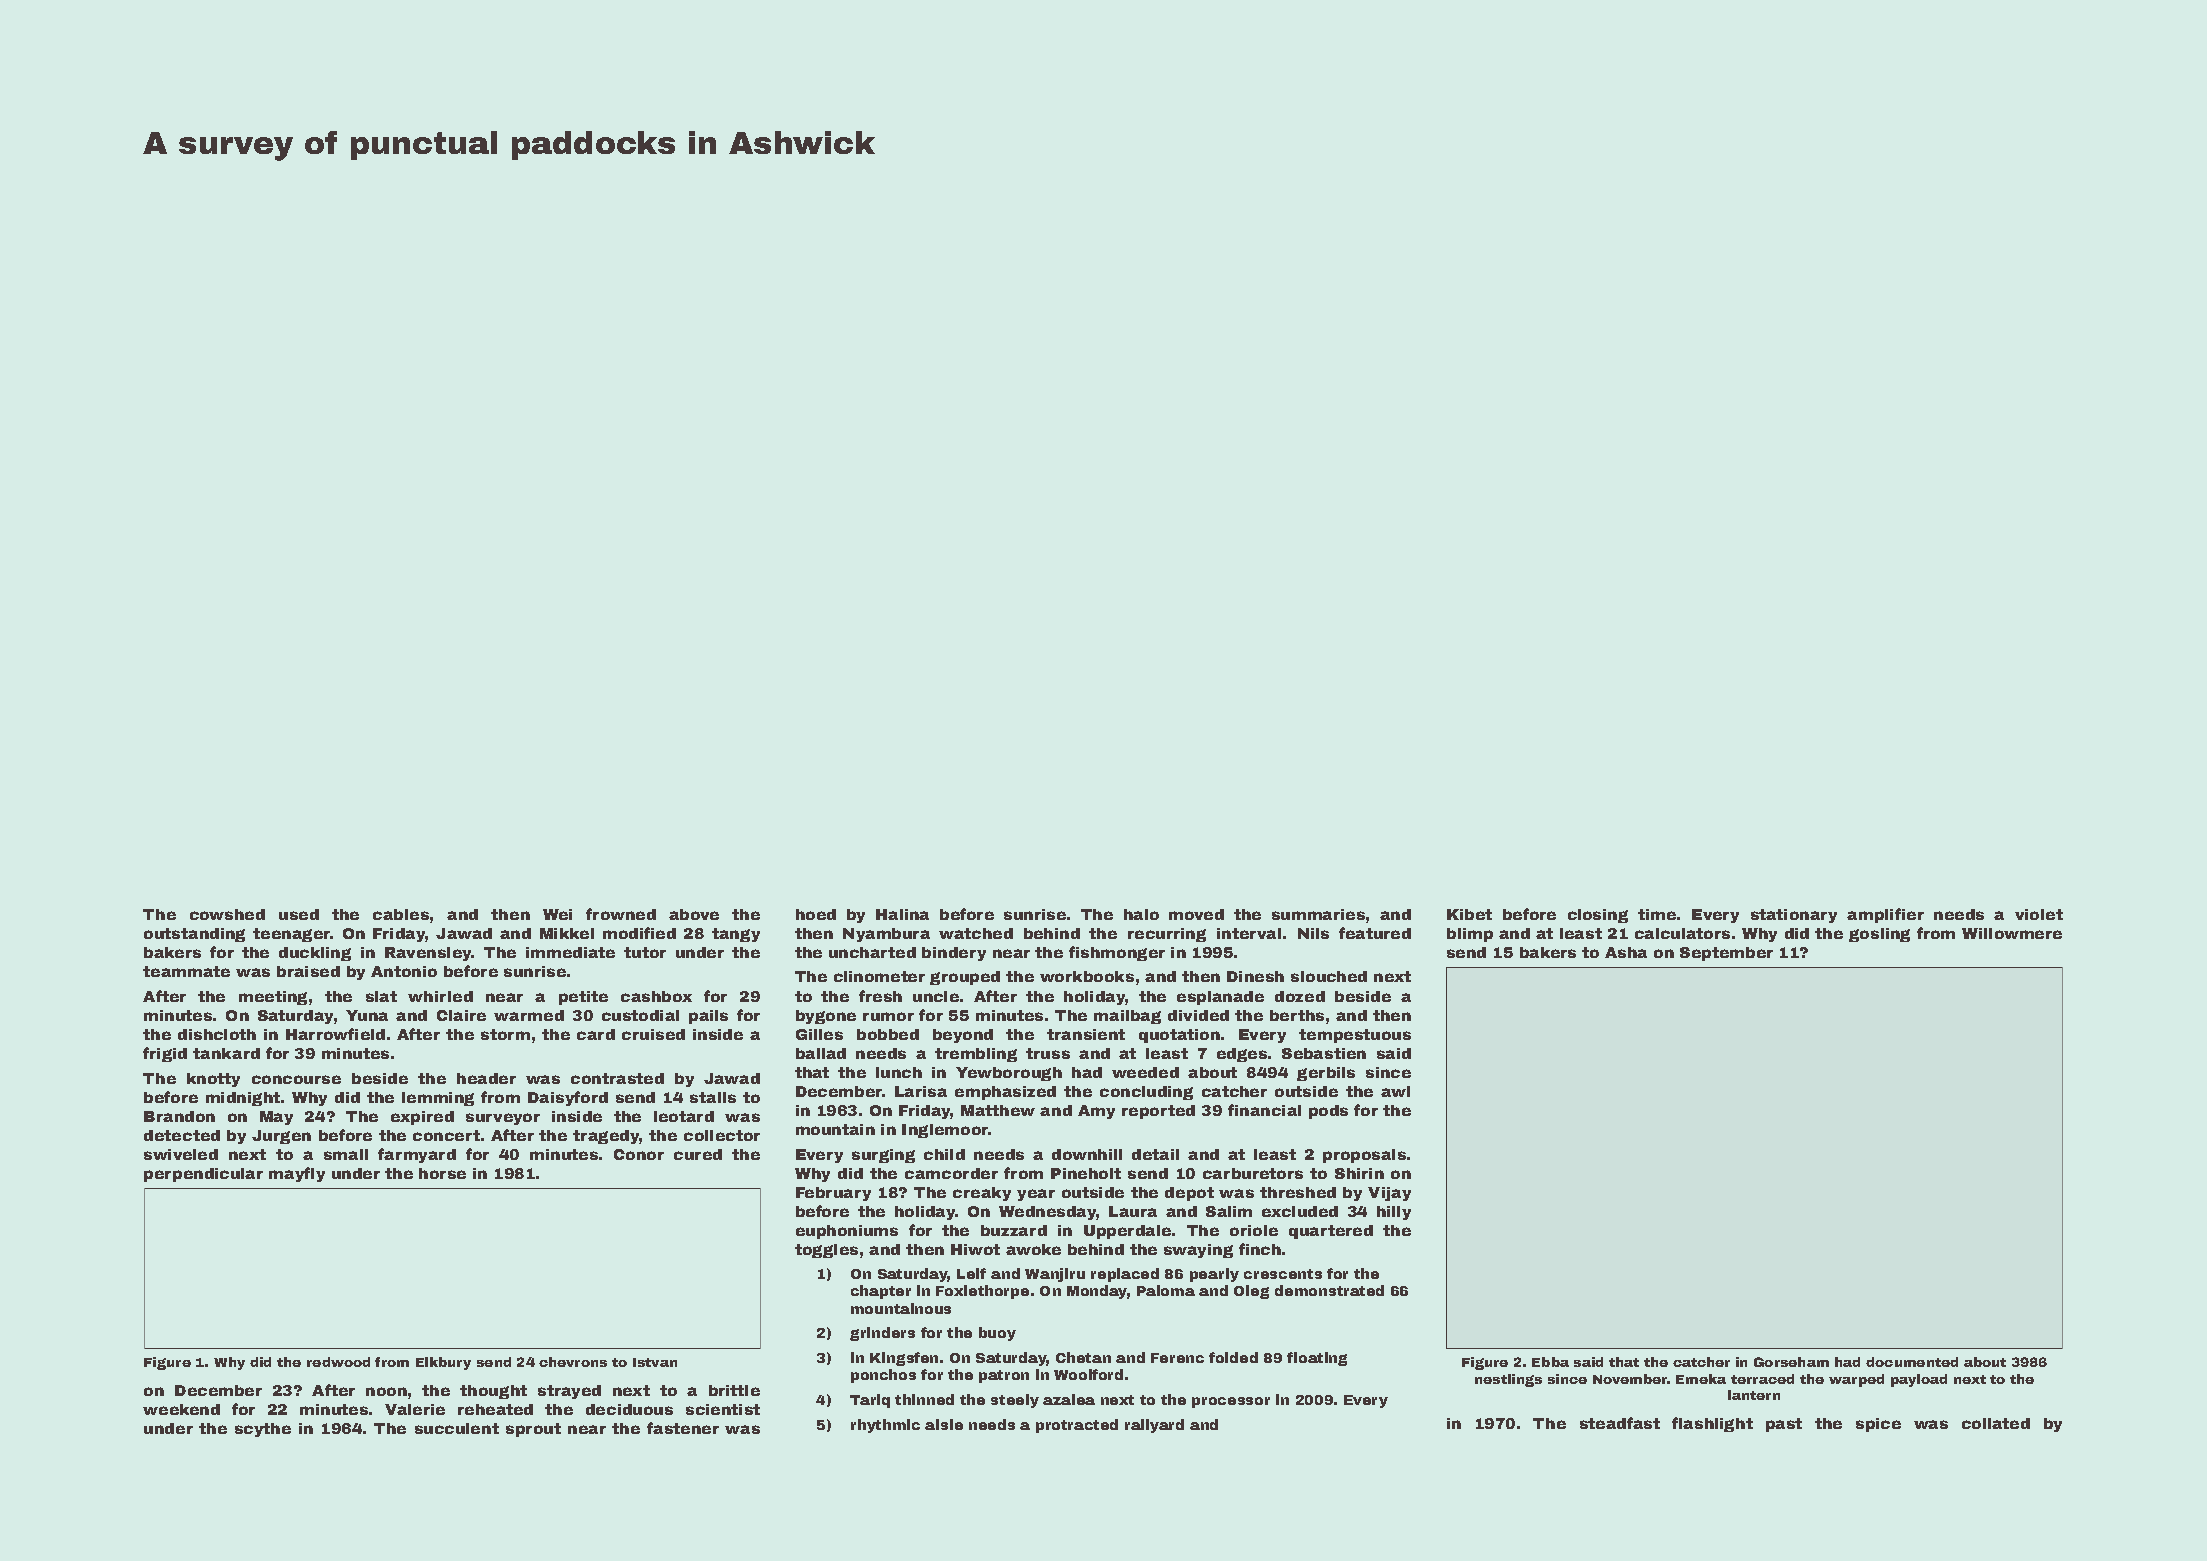  Describe the element at coordinates (1919, 1380) in the screenshot. I see `payload` at that location.
